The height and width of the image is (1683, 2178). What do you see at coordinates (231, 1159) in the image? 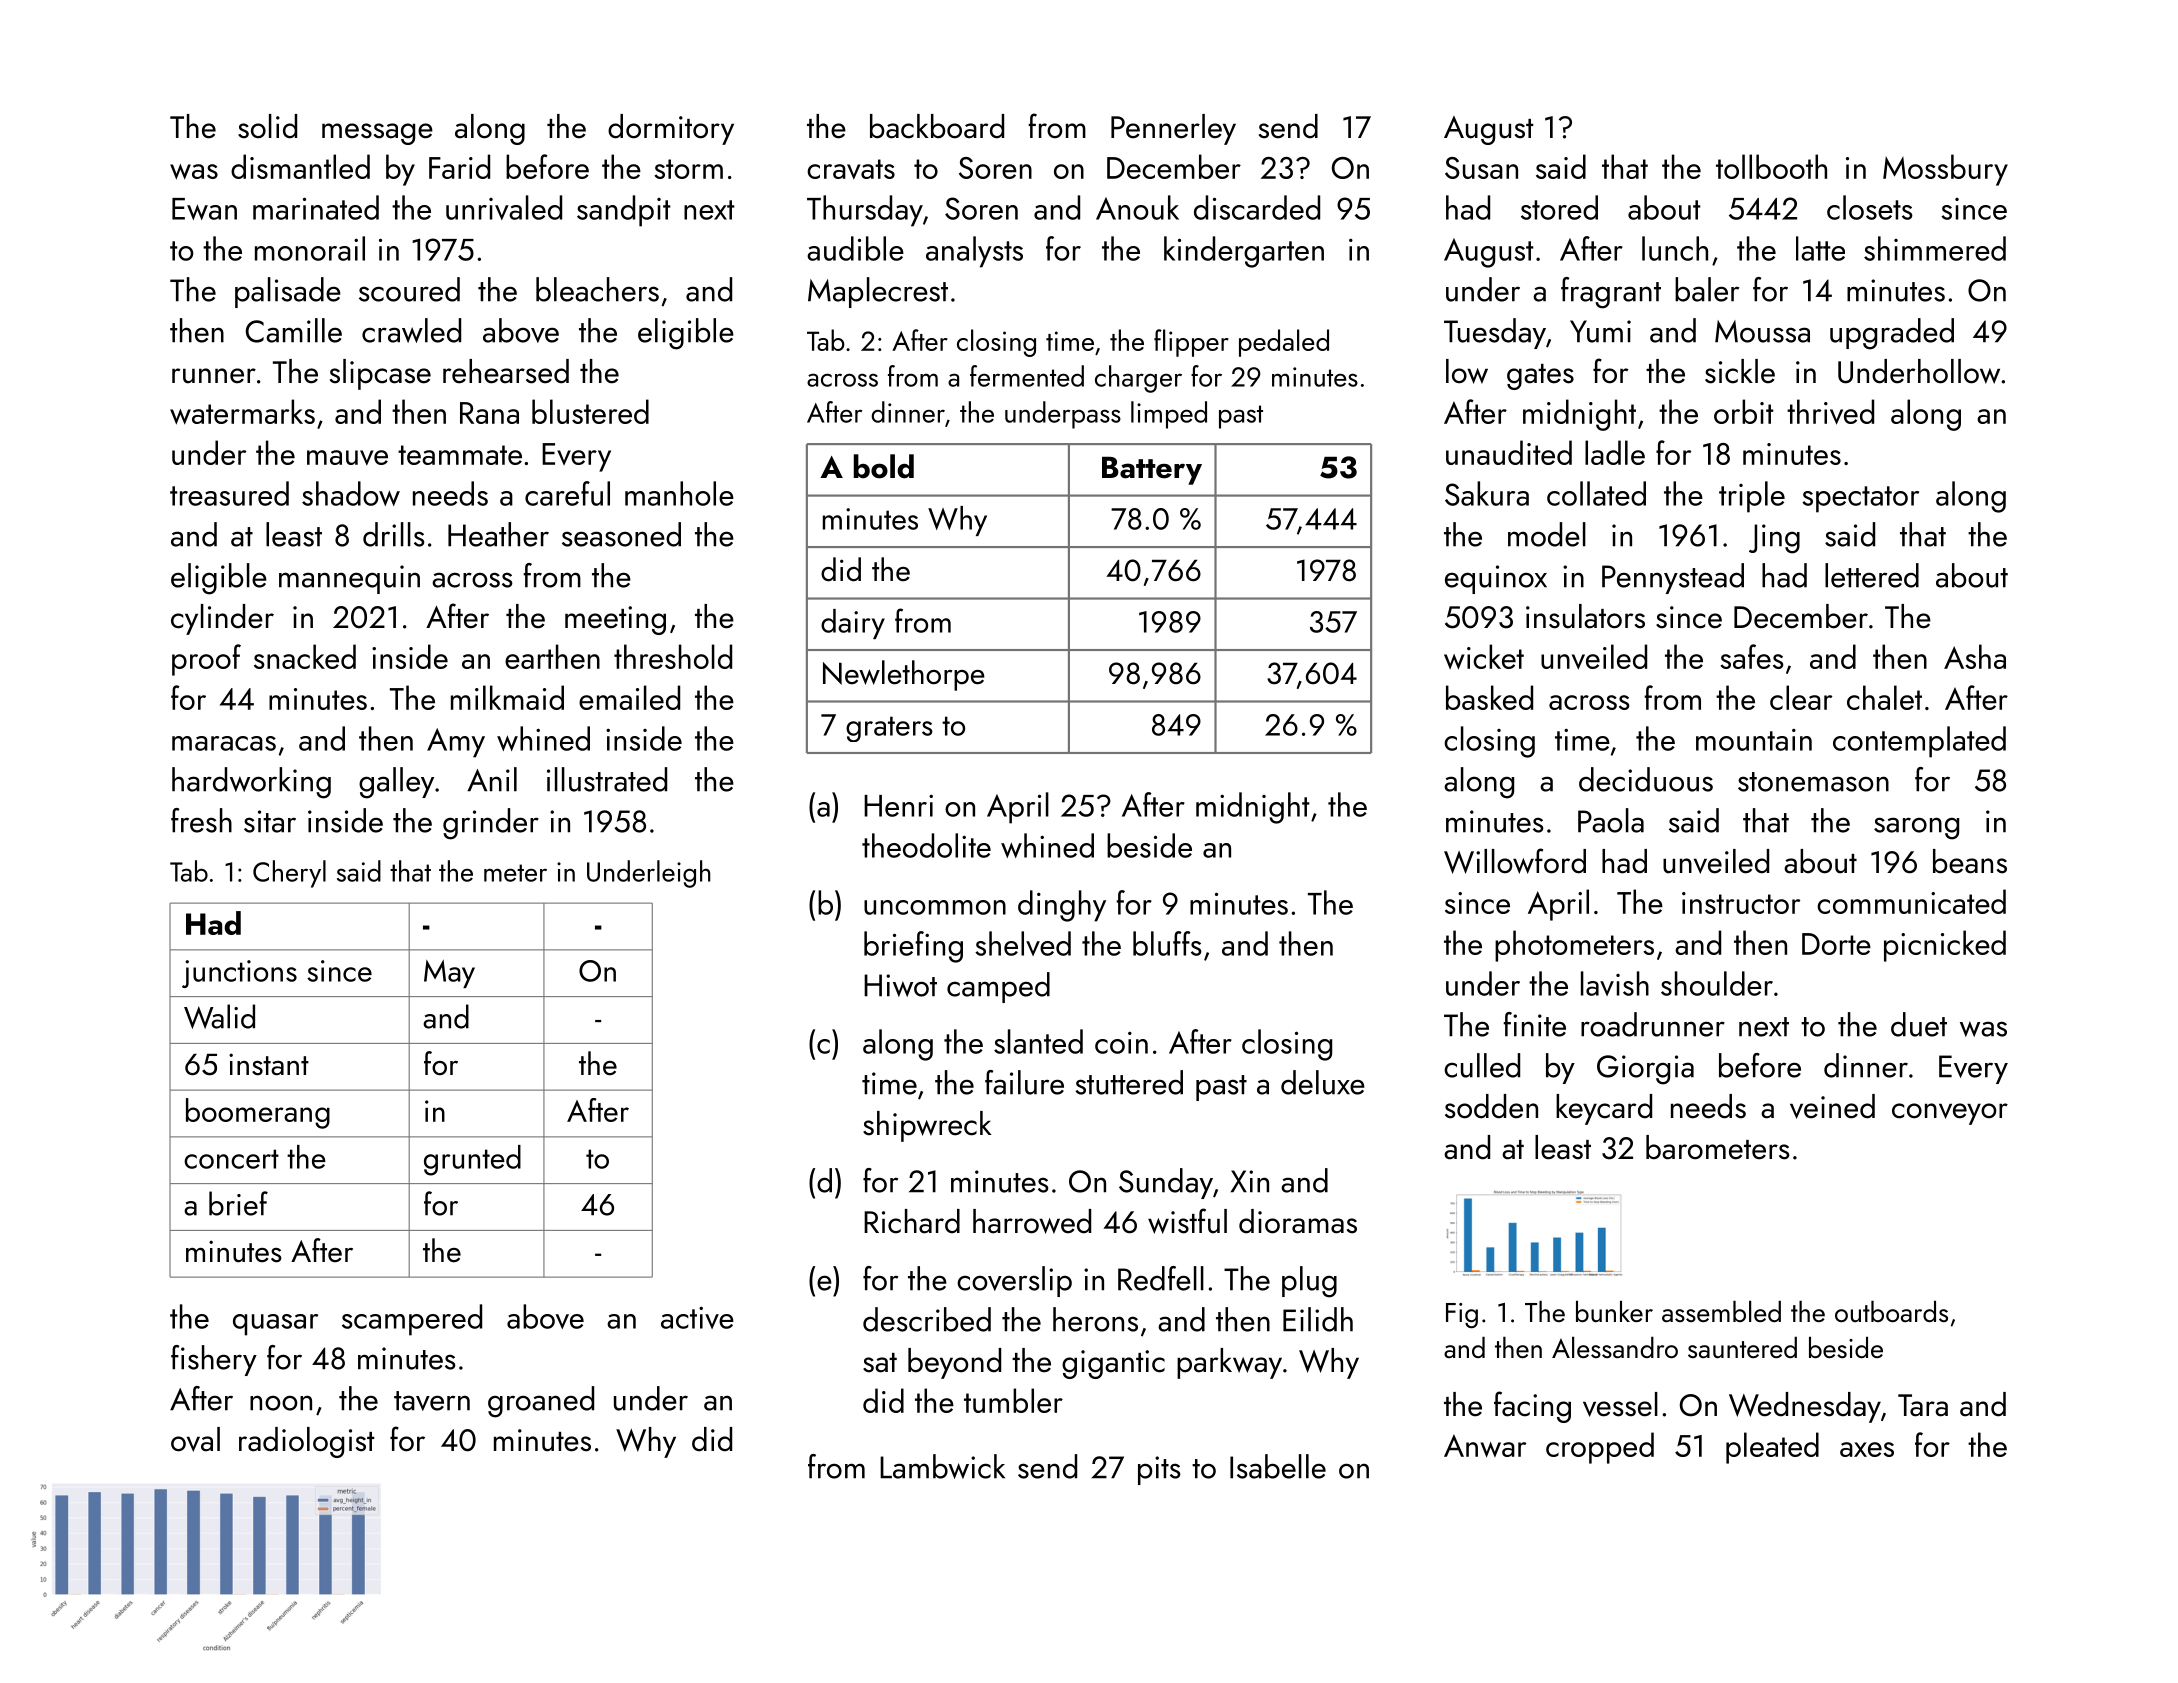
I see `concert` at bounding box center [231, 1159].
